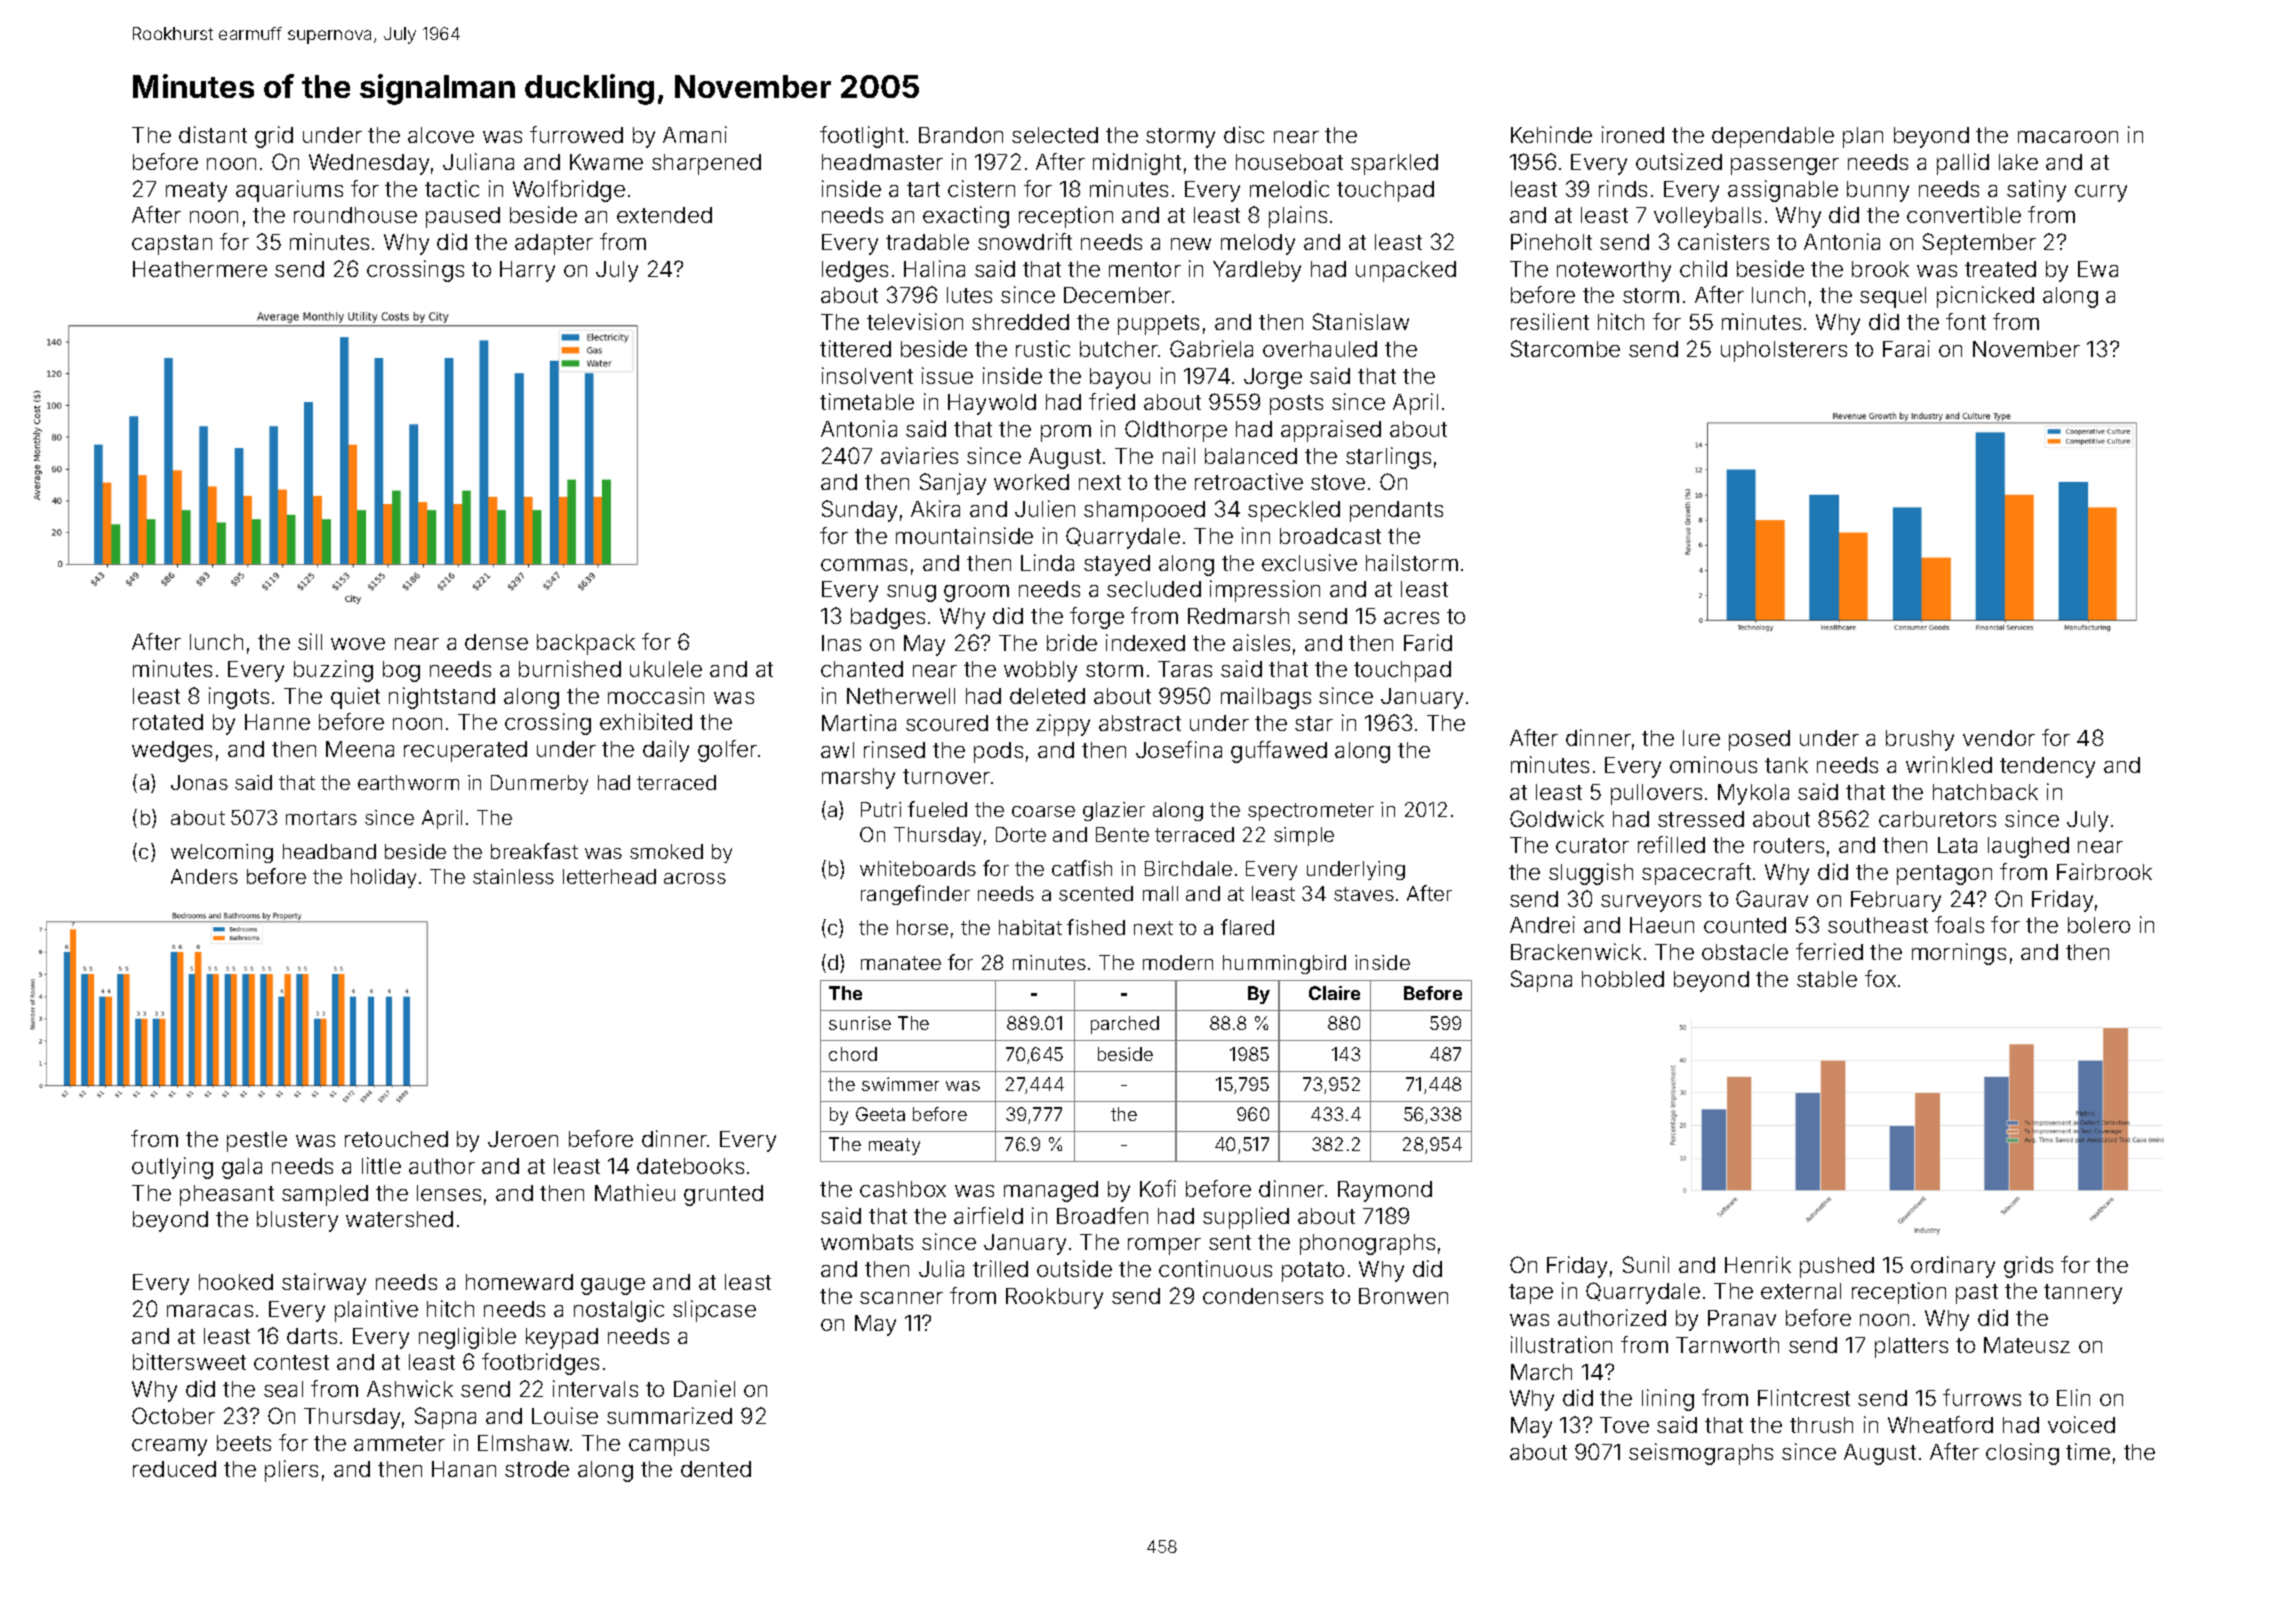 This document has width=2292, height=1620. Describe the element at coordinates (1863, 137) in the document. I see `plan` at that location.
